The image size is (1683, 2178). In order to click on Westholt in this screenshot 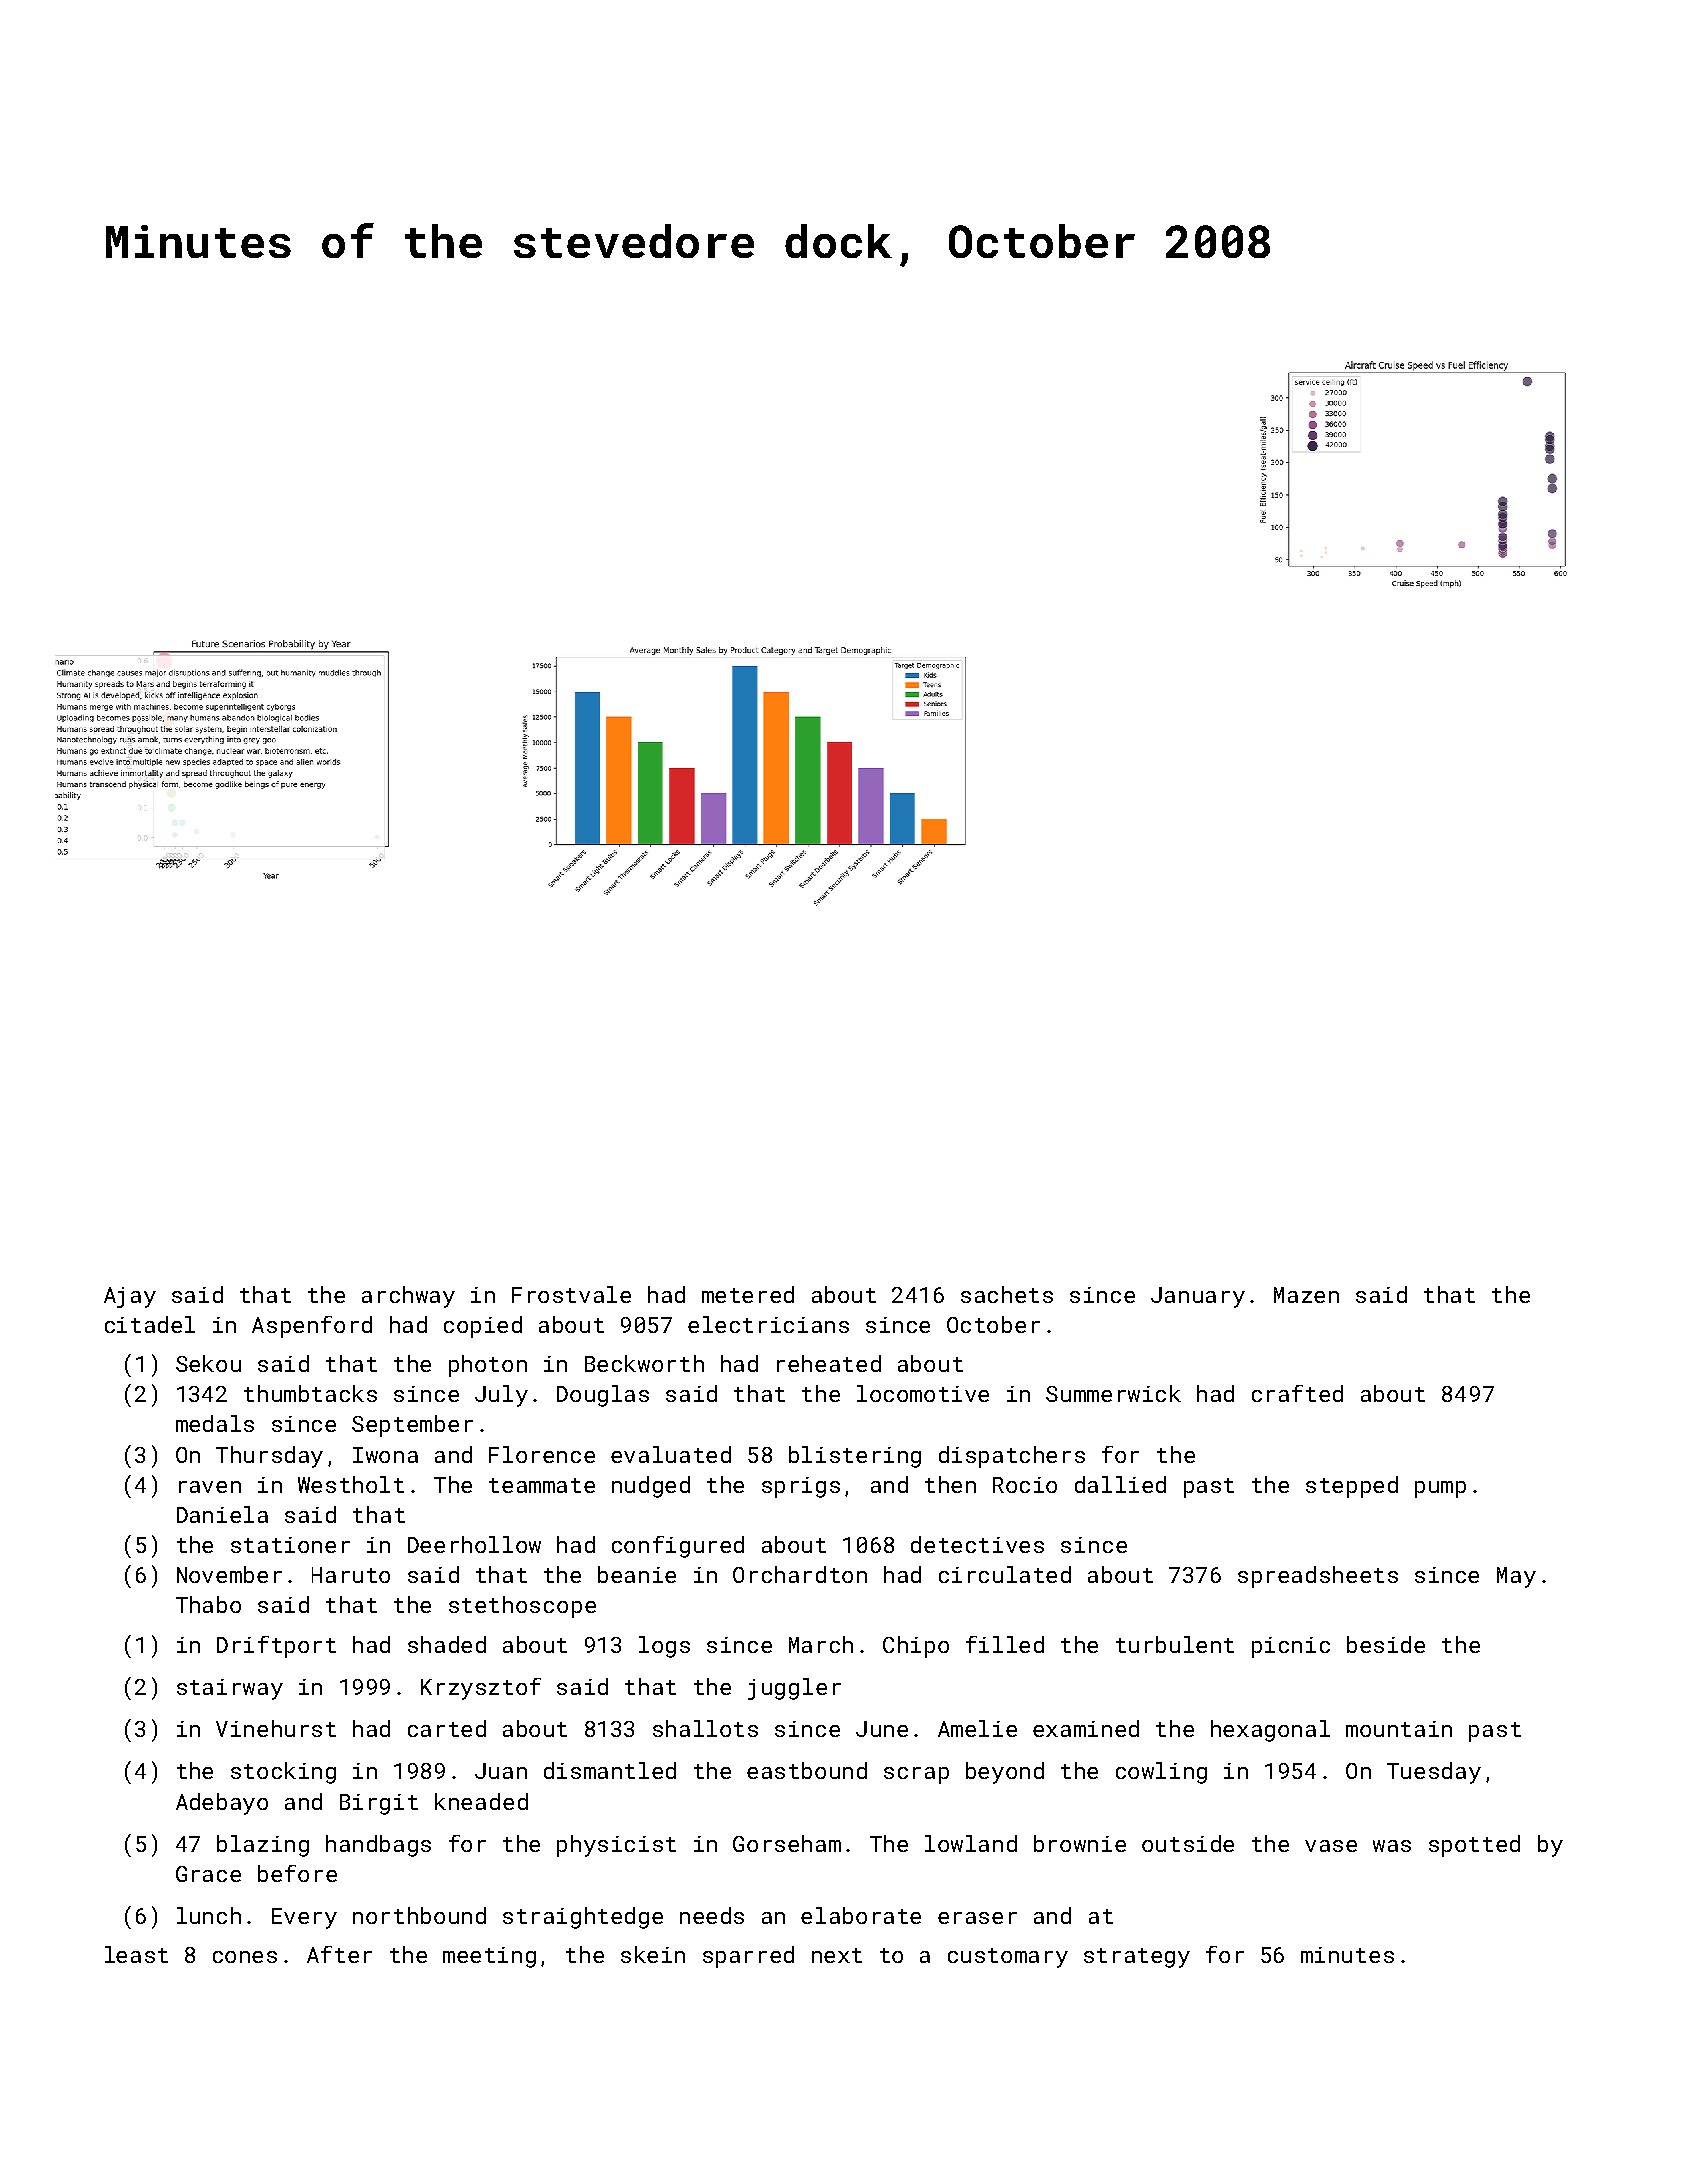, I will do `click(351, 1484)`.
